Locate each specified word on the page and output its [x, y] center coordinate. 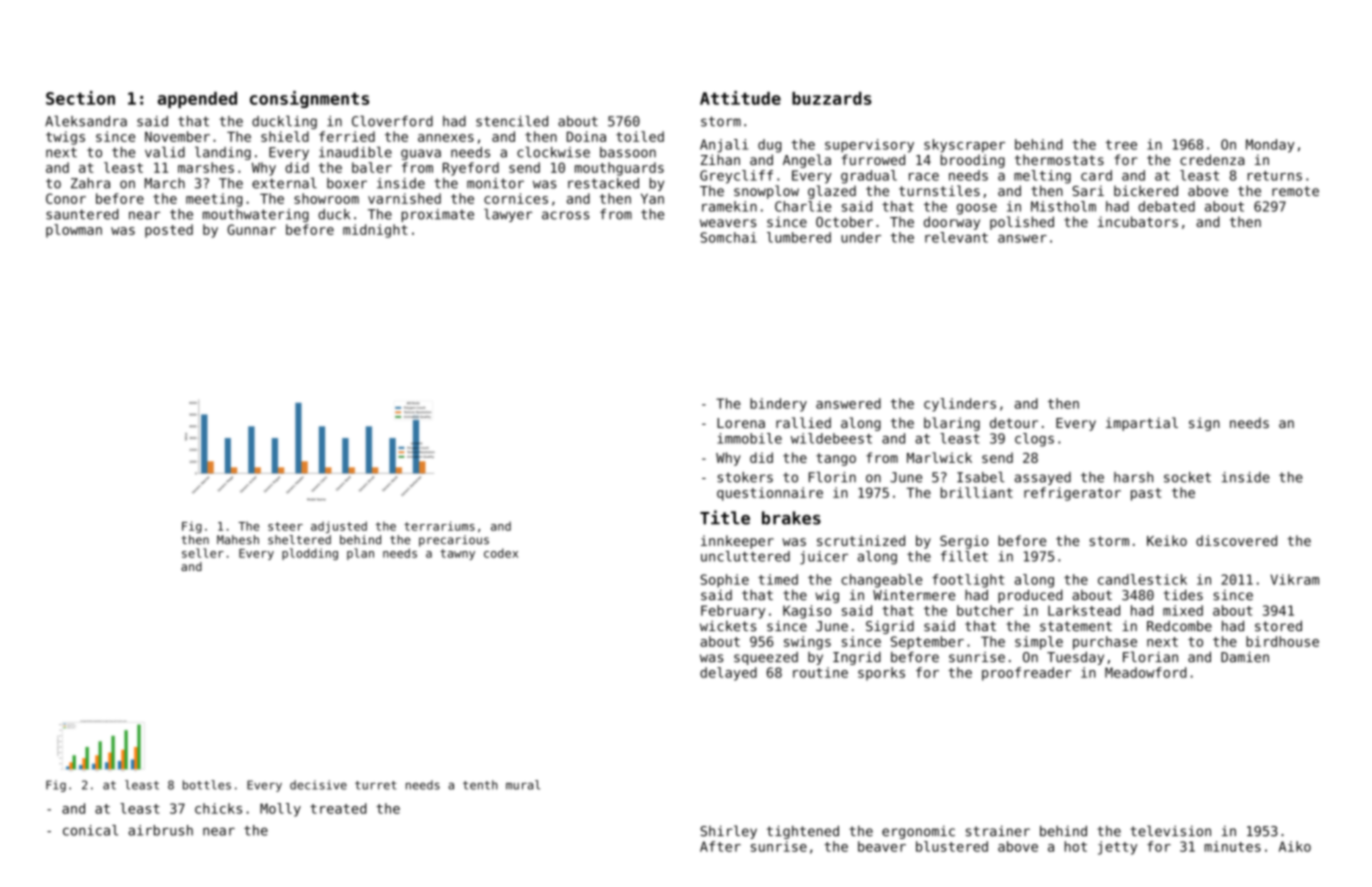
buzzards [831, 98]
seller [203, 553]
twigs [65, 138]
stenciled [512, 121]
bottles [207, 785]
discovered [1236, 540]
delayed [728, 674]
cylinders [960, 405]
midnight [375, 231]
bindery [778, 405]
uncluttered [745, 556]
